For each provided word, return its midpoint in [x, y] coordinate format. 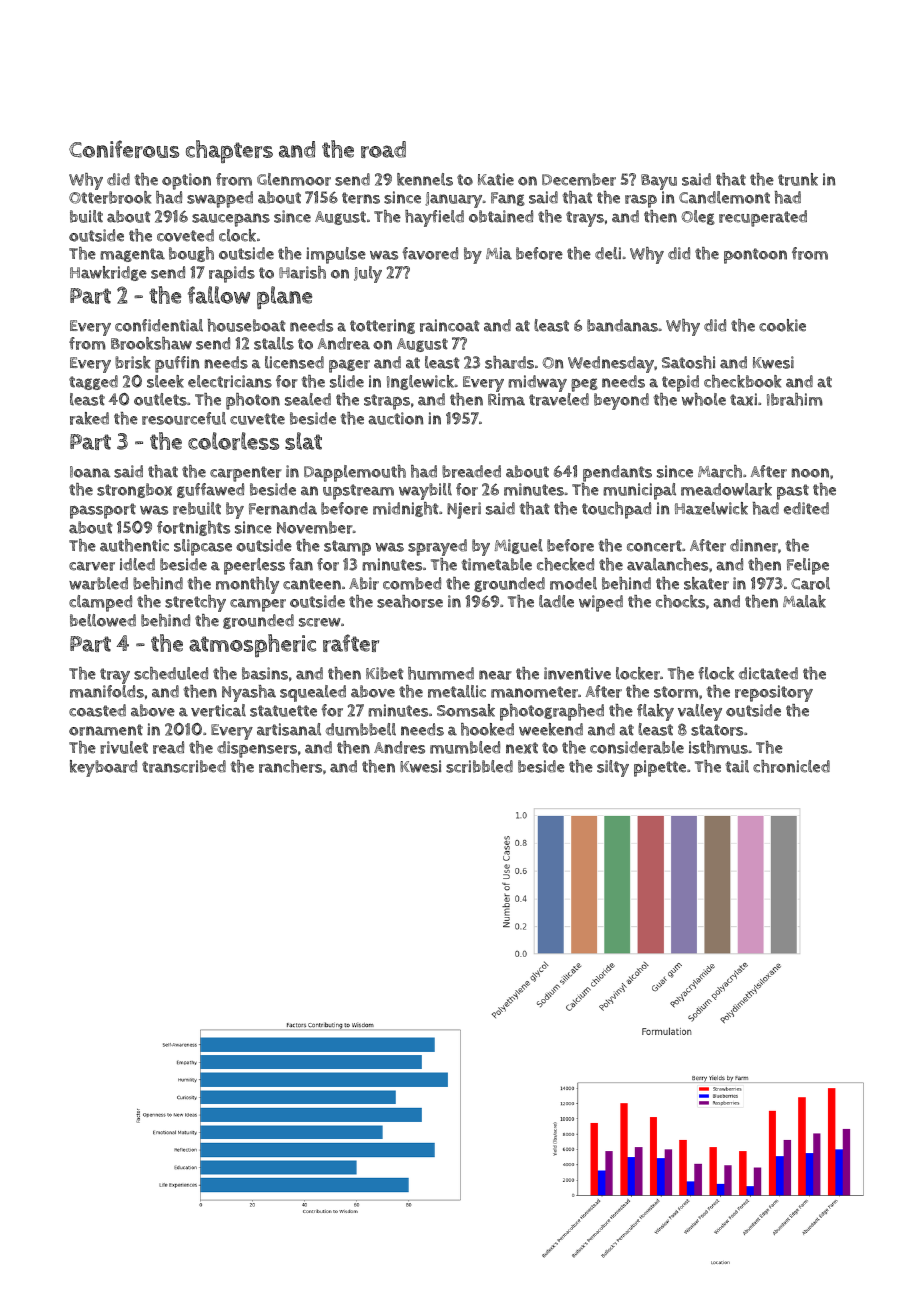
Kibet [385, 673]
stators [717, 730]
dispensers [257, 749]
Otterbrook [110, 197]
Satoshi [688, 362]
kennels [425, 179]
